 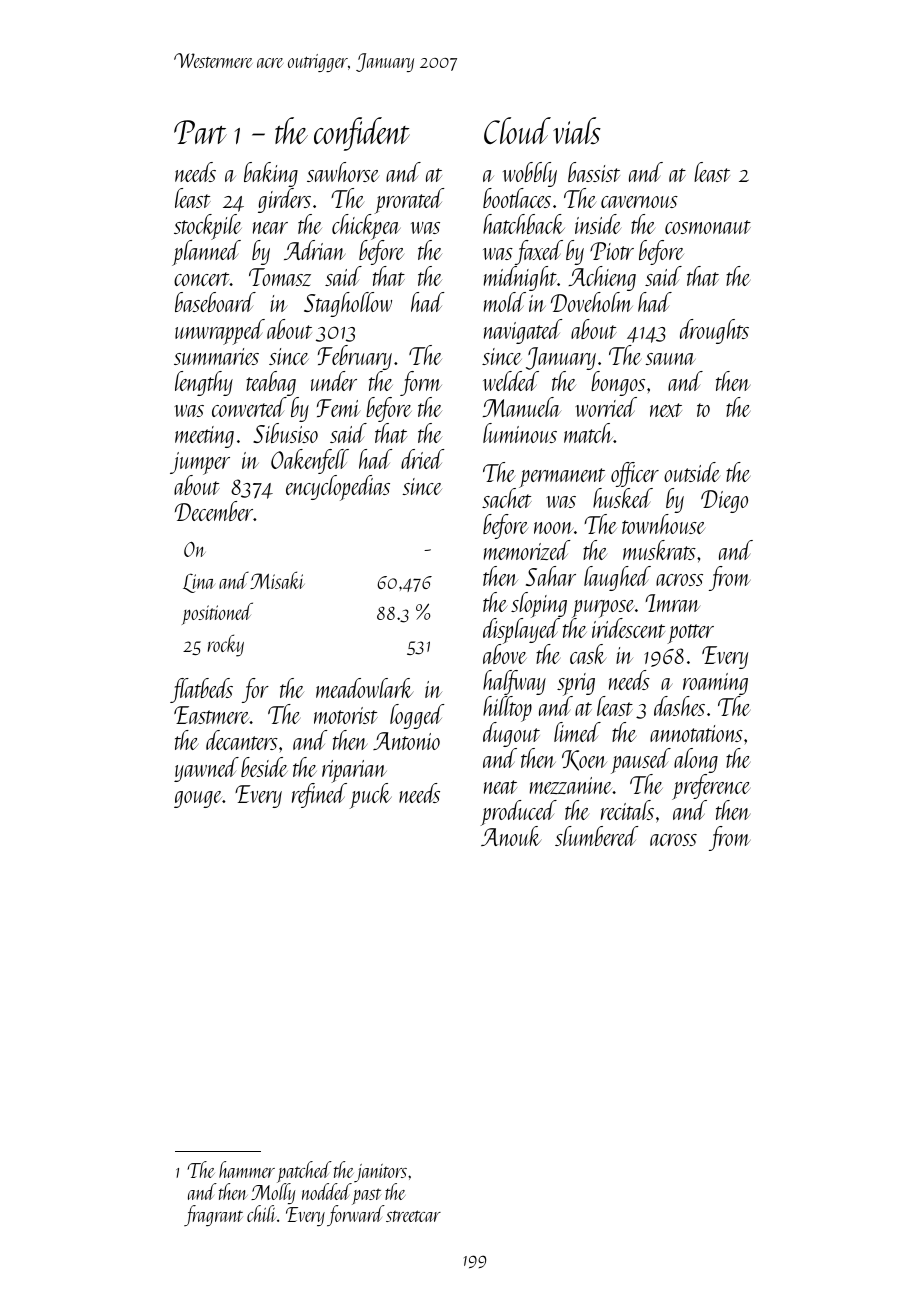 What do you see at coordinates (200, 132) in the screenshot?
I see `Part` at bounding box center [200, 132].
